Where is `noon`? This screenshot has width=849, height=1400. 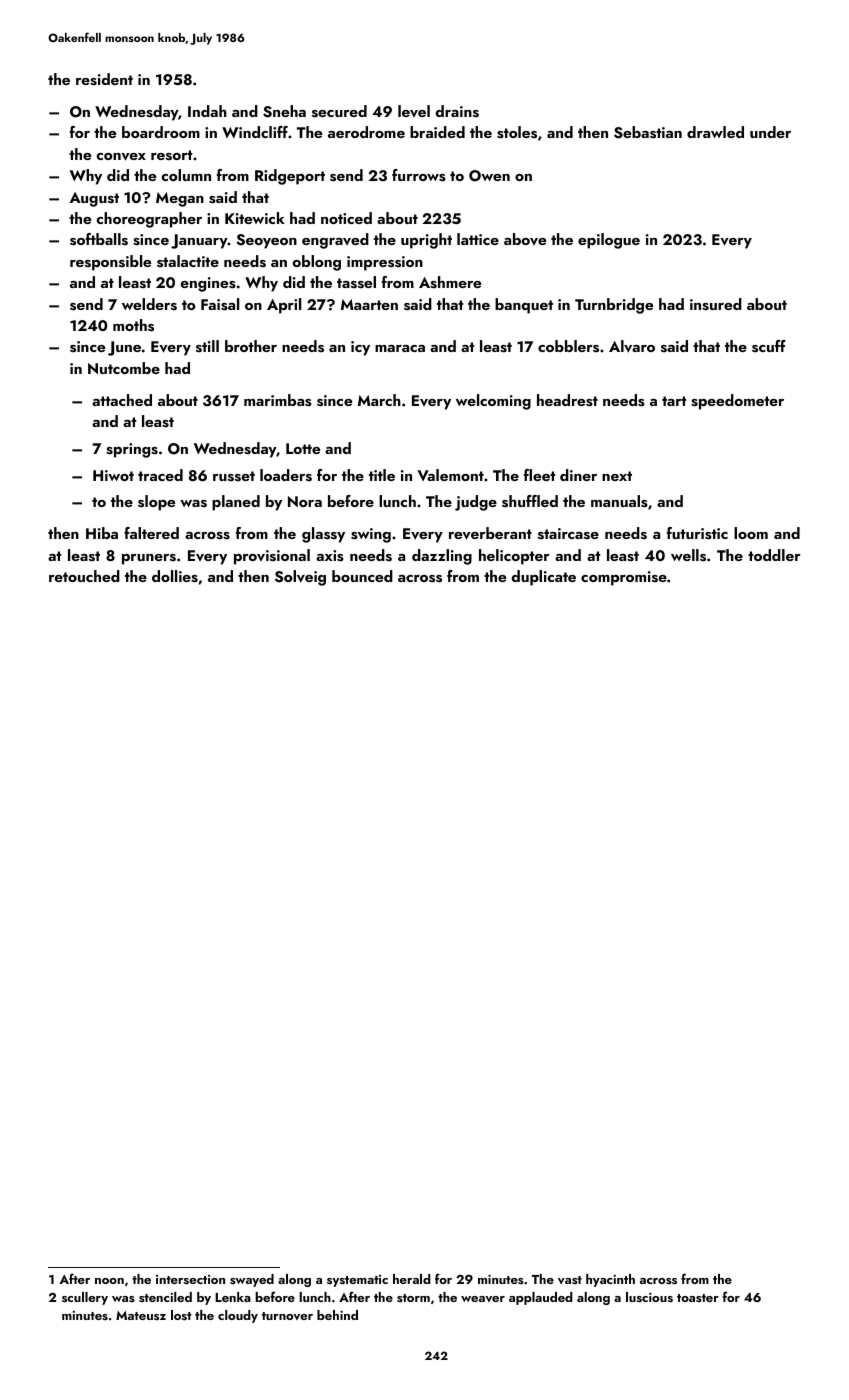
noon is located at coordinates (109, 1281).
